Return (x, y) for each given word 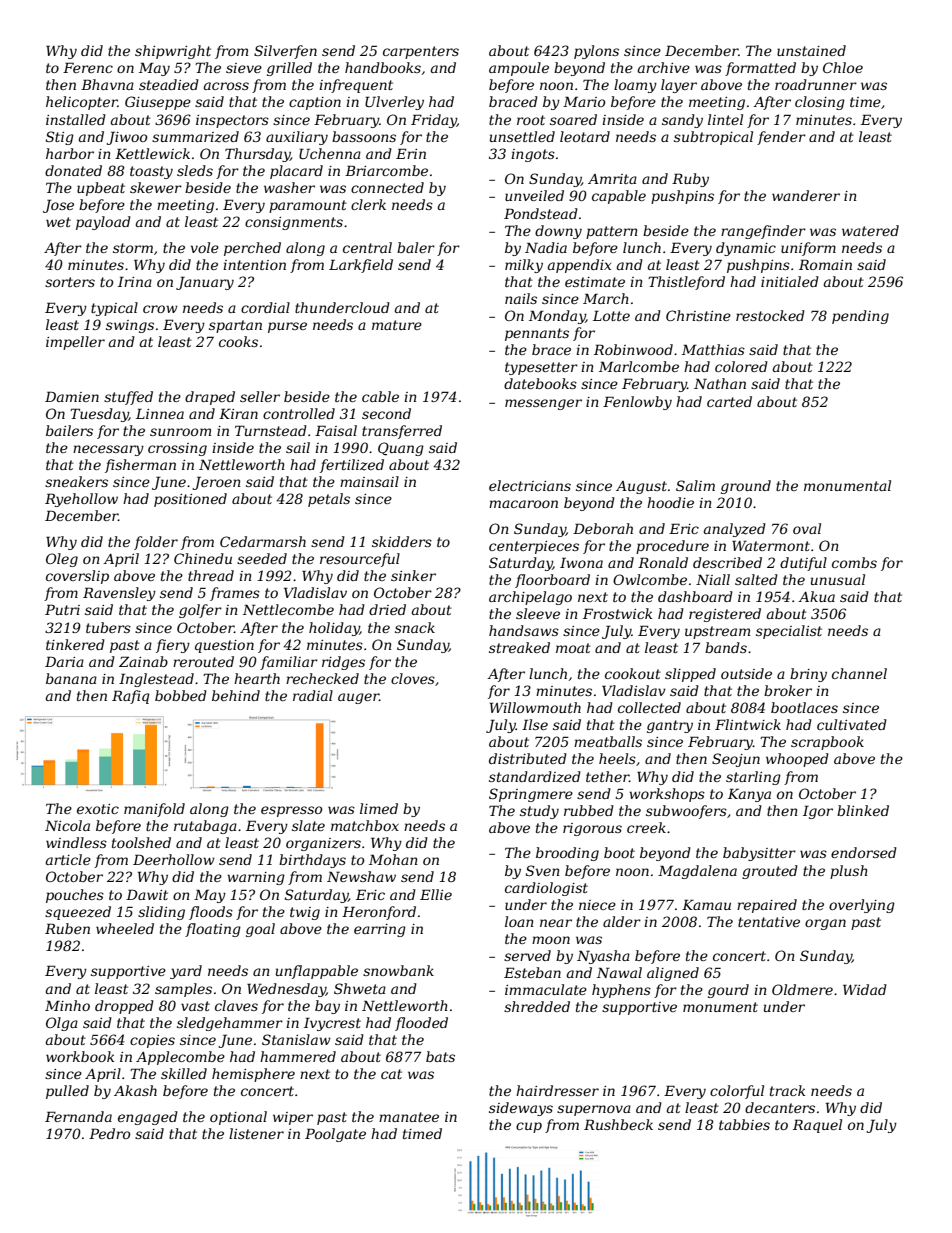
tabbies (744, 1124)
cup (529, 1127)
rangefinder (763, 232)
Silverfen (285, 52)
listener (256, 1133)
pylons (596, 52)
